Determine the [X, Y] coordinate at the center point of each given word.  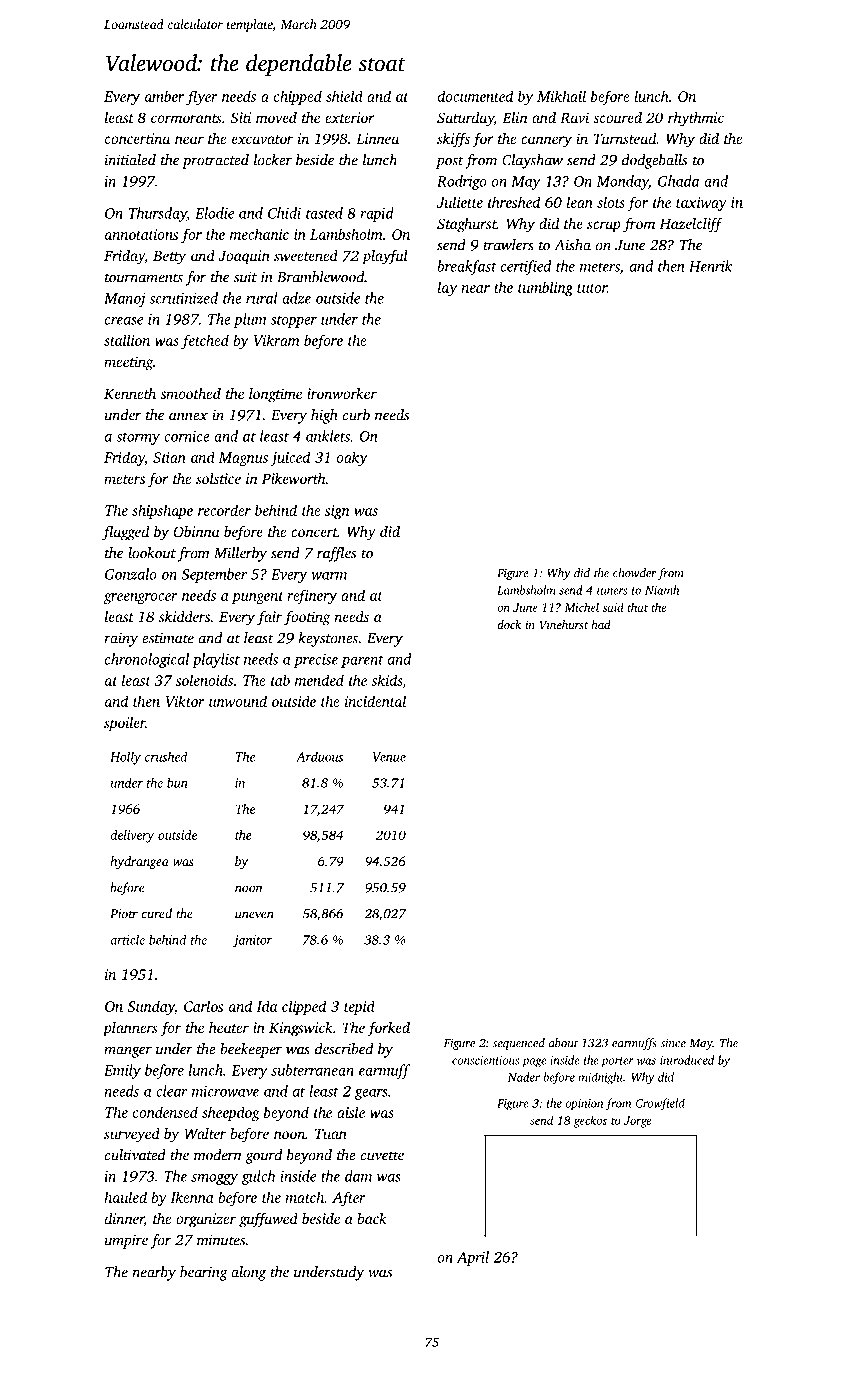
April [473, 1258]
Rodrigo [462, 182]
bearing [204, 1273]
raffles [336, 554]
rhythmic [696, 119]
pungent [257, 598]
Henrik [710, 266]
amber [164, 96]
